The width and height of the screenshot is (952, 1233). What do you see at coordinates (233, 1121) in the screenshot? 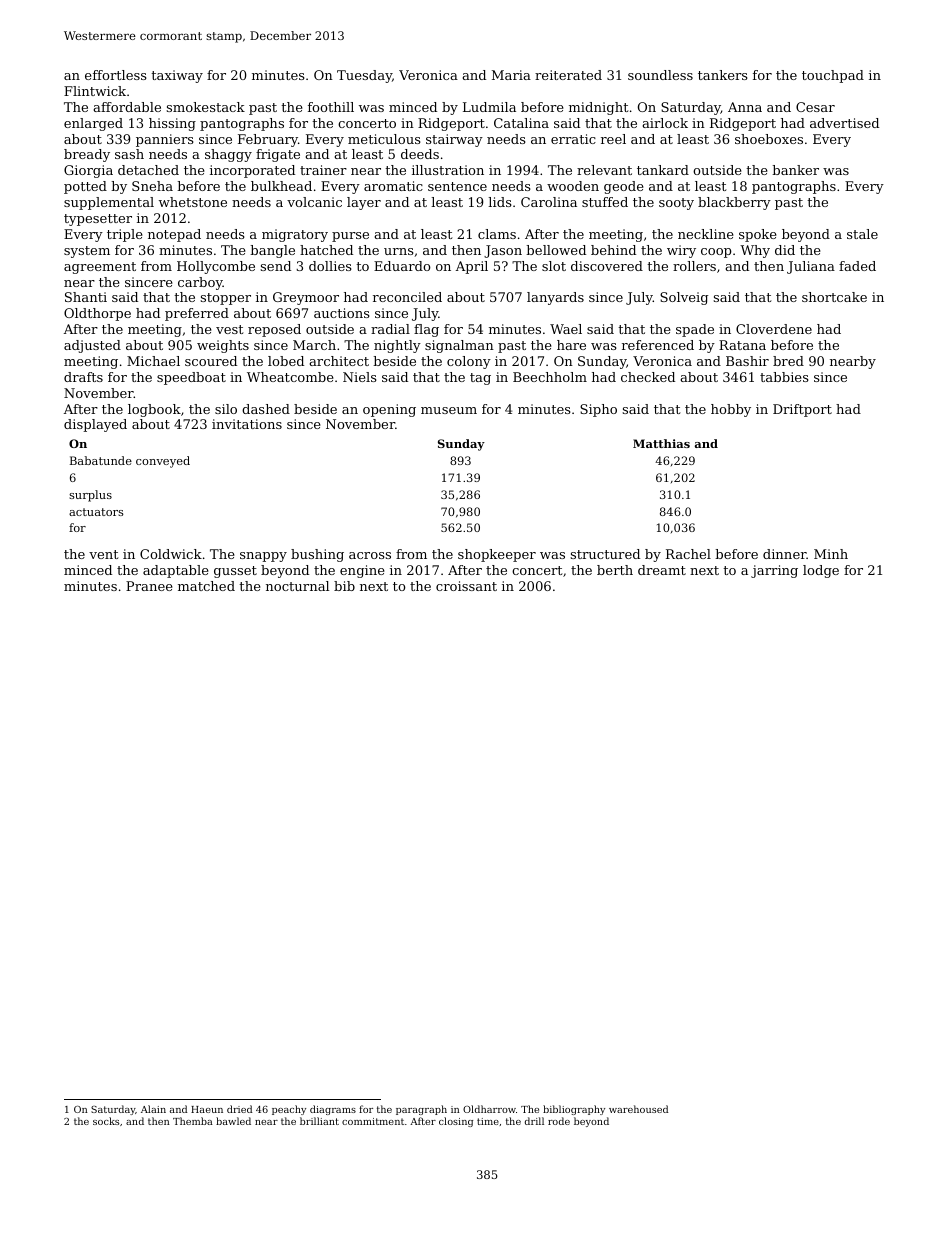
I see `bawled` at bounding box center [233, 1121].
